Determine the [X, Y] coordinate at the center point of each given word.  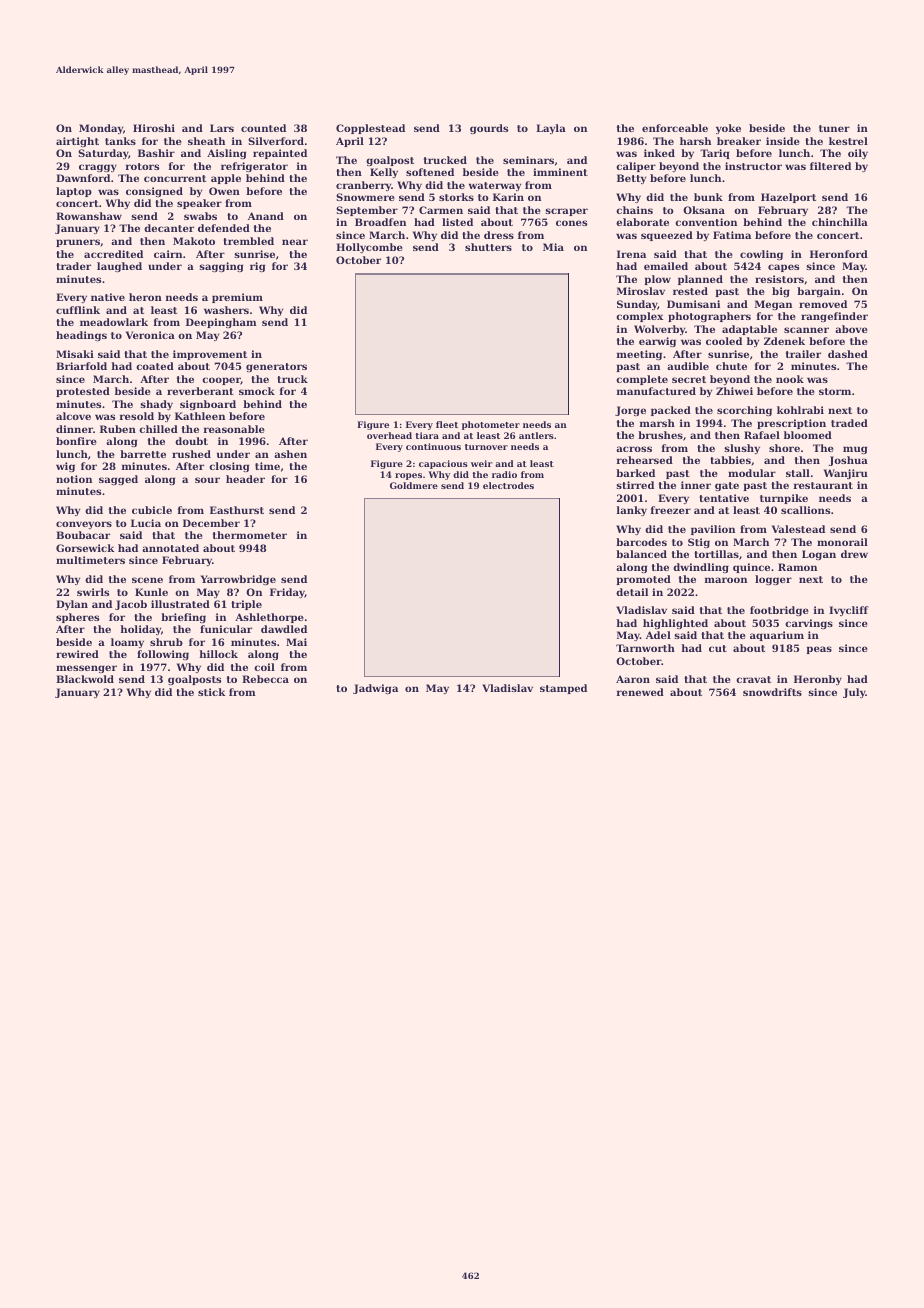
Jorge [630, 411]
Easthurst [237, 510]
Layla [551, 129]
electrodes [508, 485]
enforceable [675, 128]
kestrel [848, 141]
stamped [563, 689]
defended [224, 228]
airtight [77, 142]
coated [155, 366]
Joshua [848, 461]
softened [430, 172]
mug [855, 450]
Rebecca [265, 679]
